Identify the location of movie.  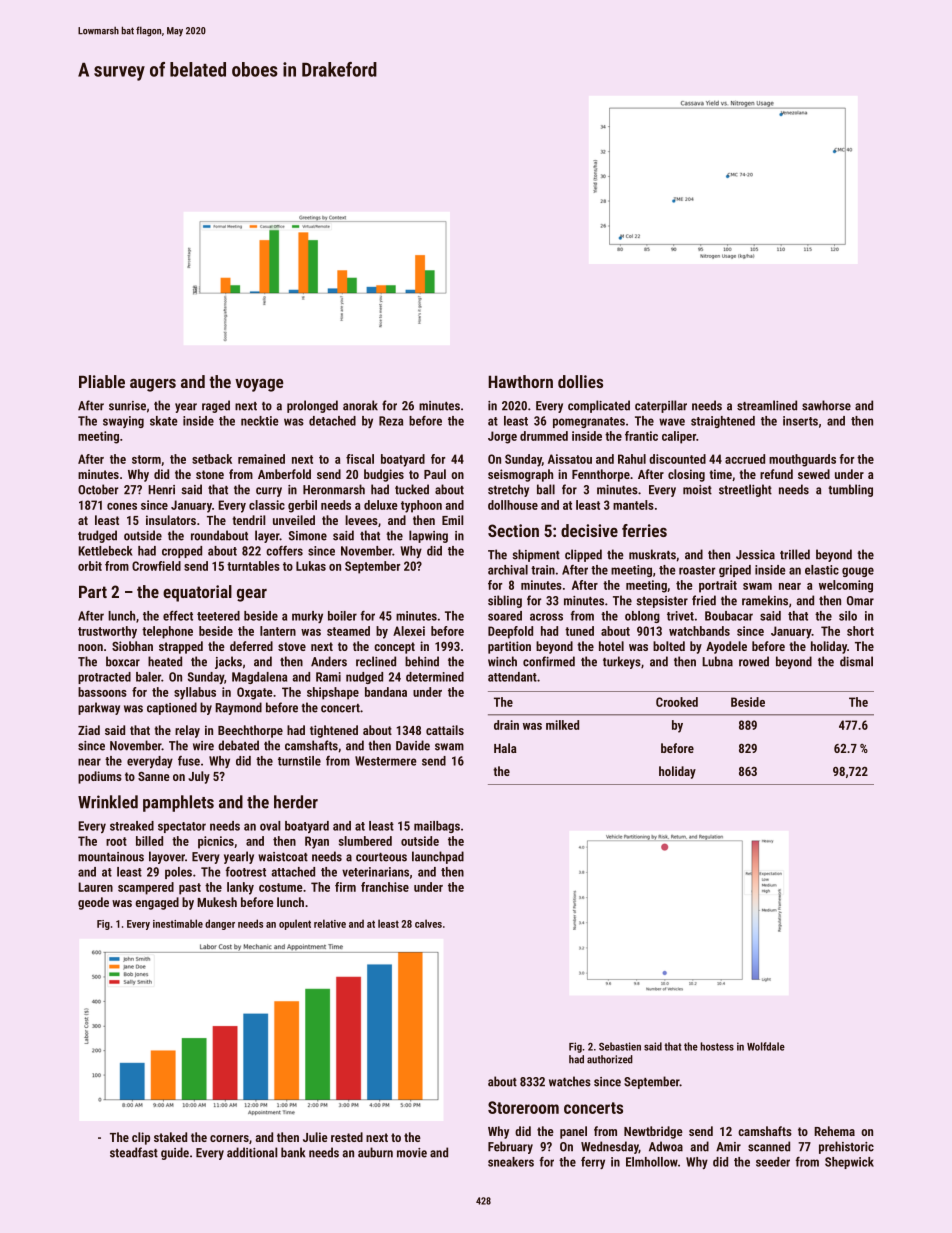
(412, 1153).
